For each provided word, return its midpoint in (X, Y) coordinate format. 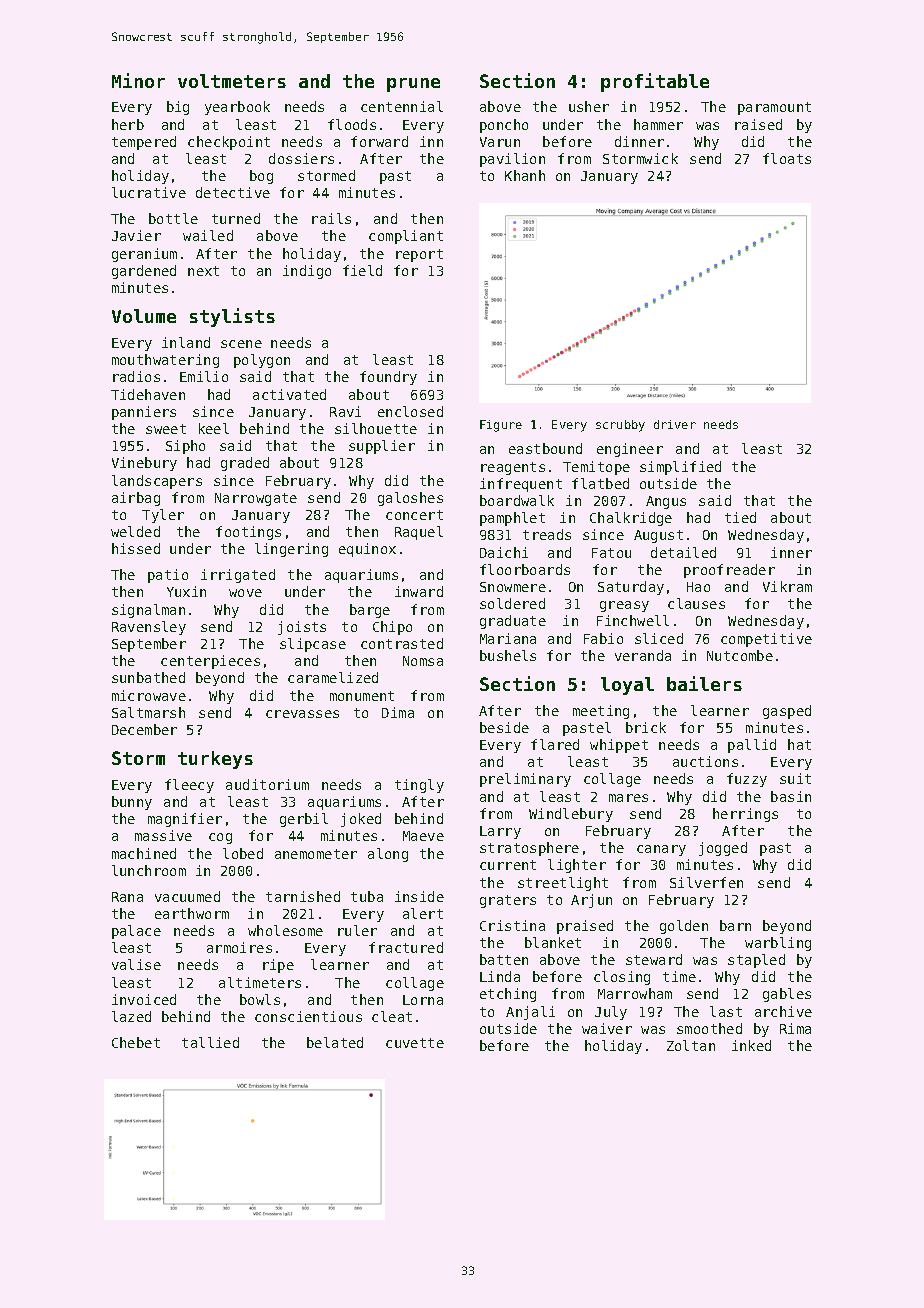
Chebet (136, 1042)
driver (675, 424)
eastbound (545, 448)
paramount (774, 108)
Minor (138, 80)
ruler (357, 930)
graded (245, 464)
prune (413, 85)
